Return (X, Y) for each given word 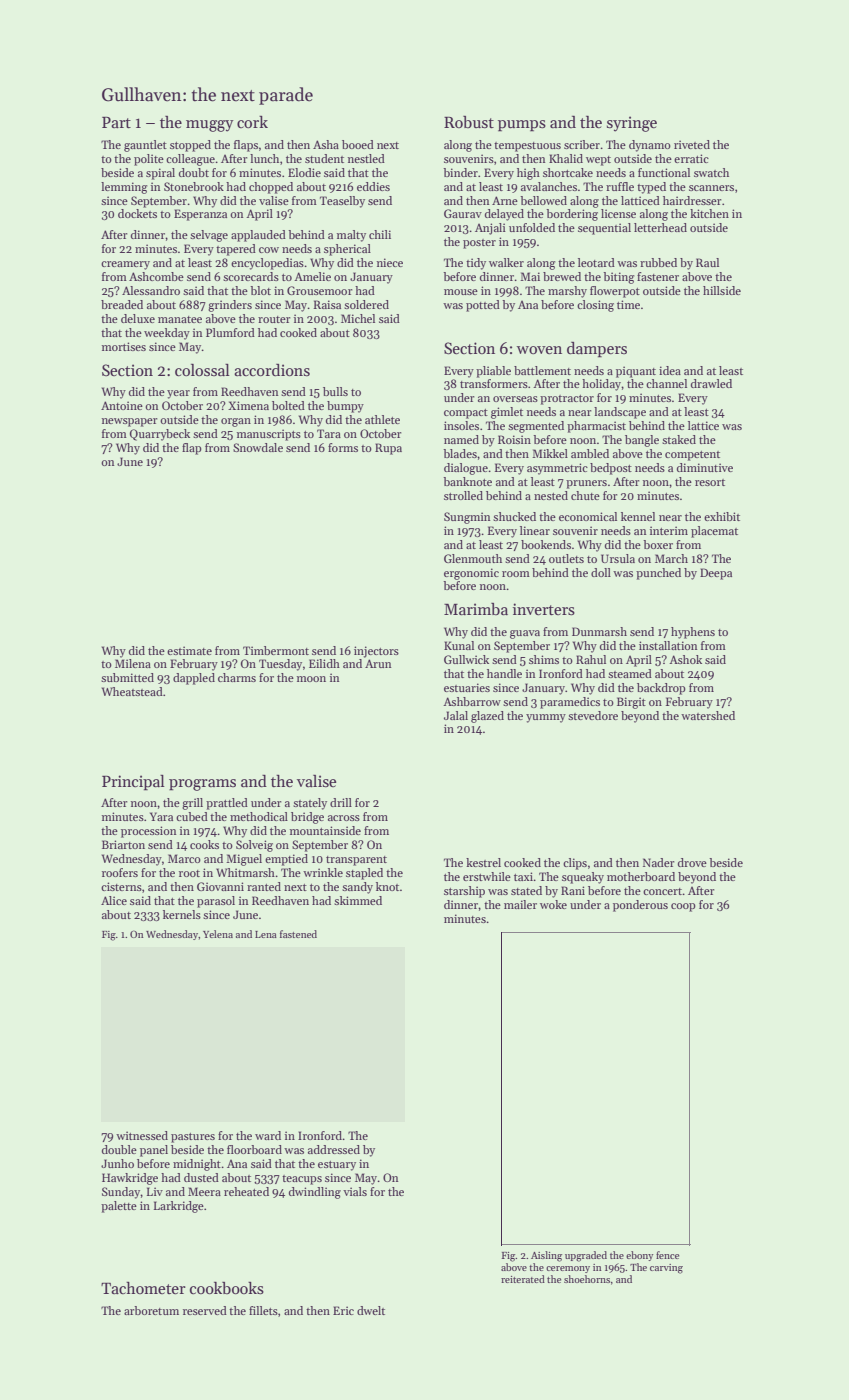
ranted (264, 886)
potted (483, 306)
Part (116, 122)
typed (651, 188)
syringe (632, 124)
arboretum (151, 1310)
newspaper (130, 422)
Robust (469, 122)
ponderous (640, 906)
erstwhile (487, 876)
